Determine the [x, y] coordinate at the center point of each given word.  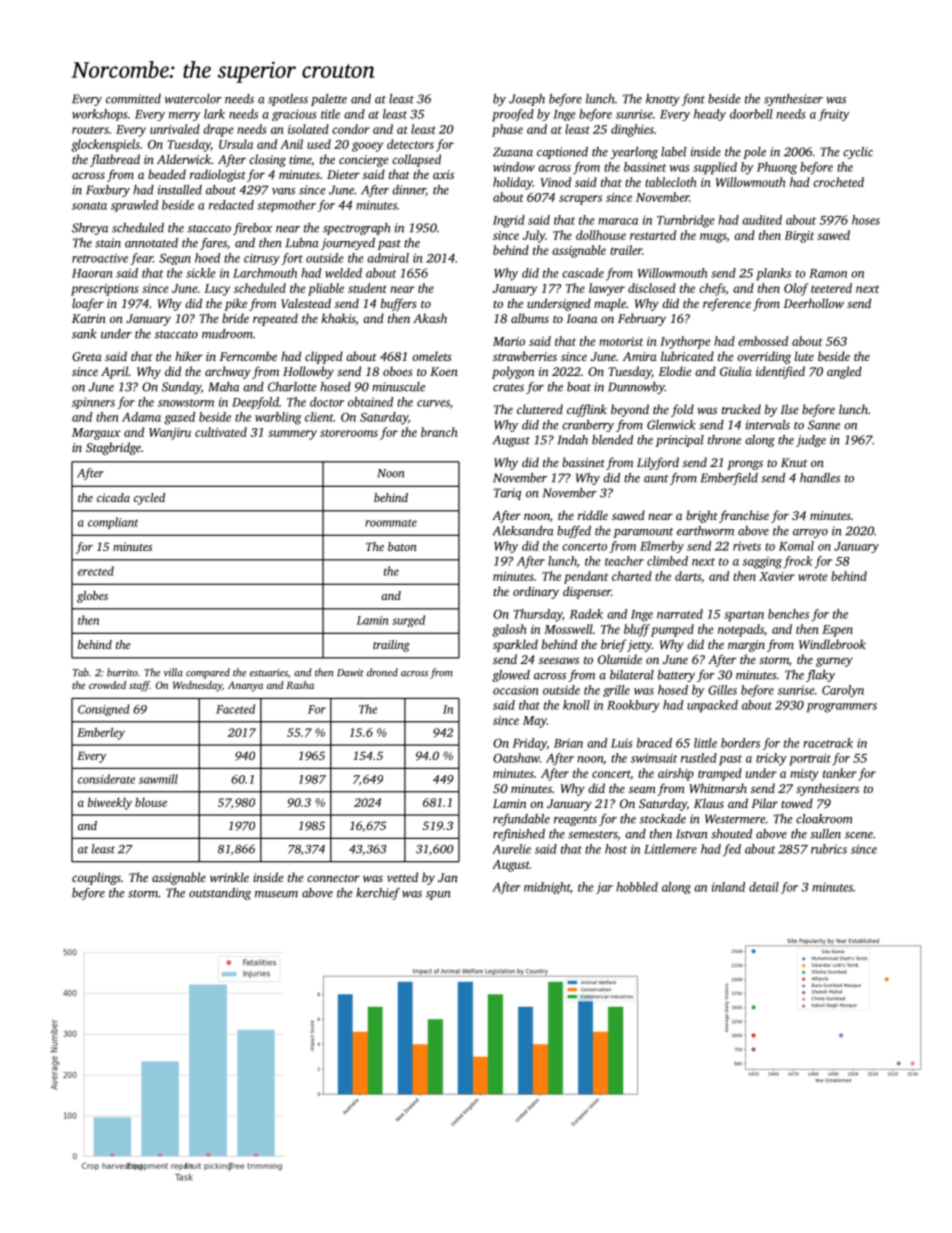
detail [764, 887]
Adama [141, 417]
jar [604, 888]
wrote [812, 577]
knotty [663, 100]
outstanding [220, 894]
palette [329, 100]
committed [133, 99]
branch [439, 432]
